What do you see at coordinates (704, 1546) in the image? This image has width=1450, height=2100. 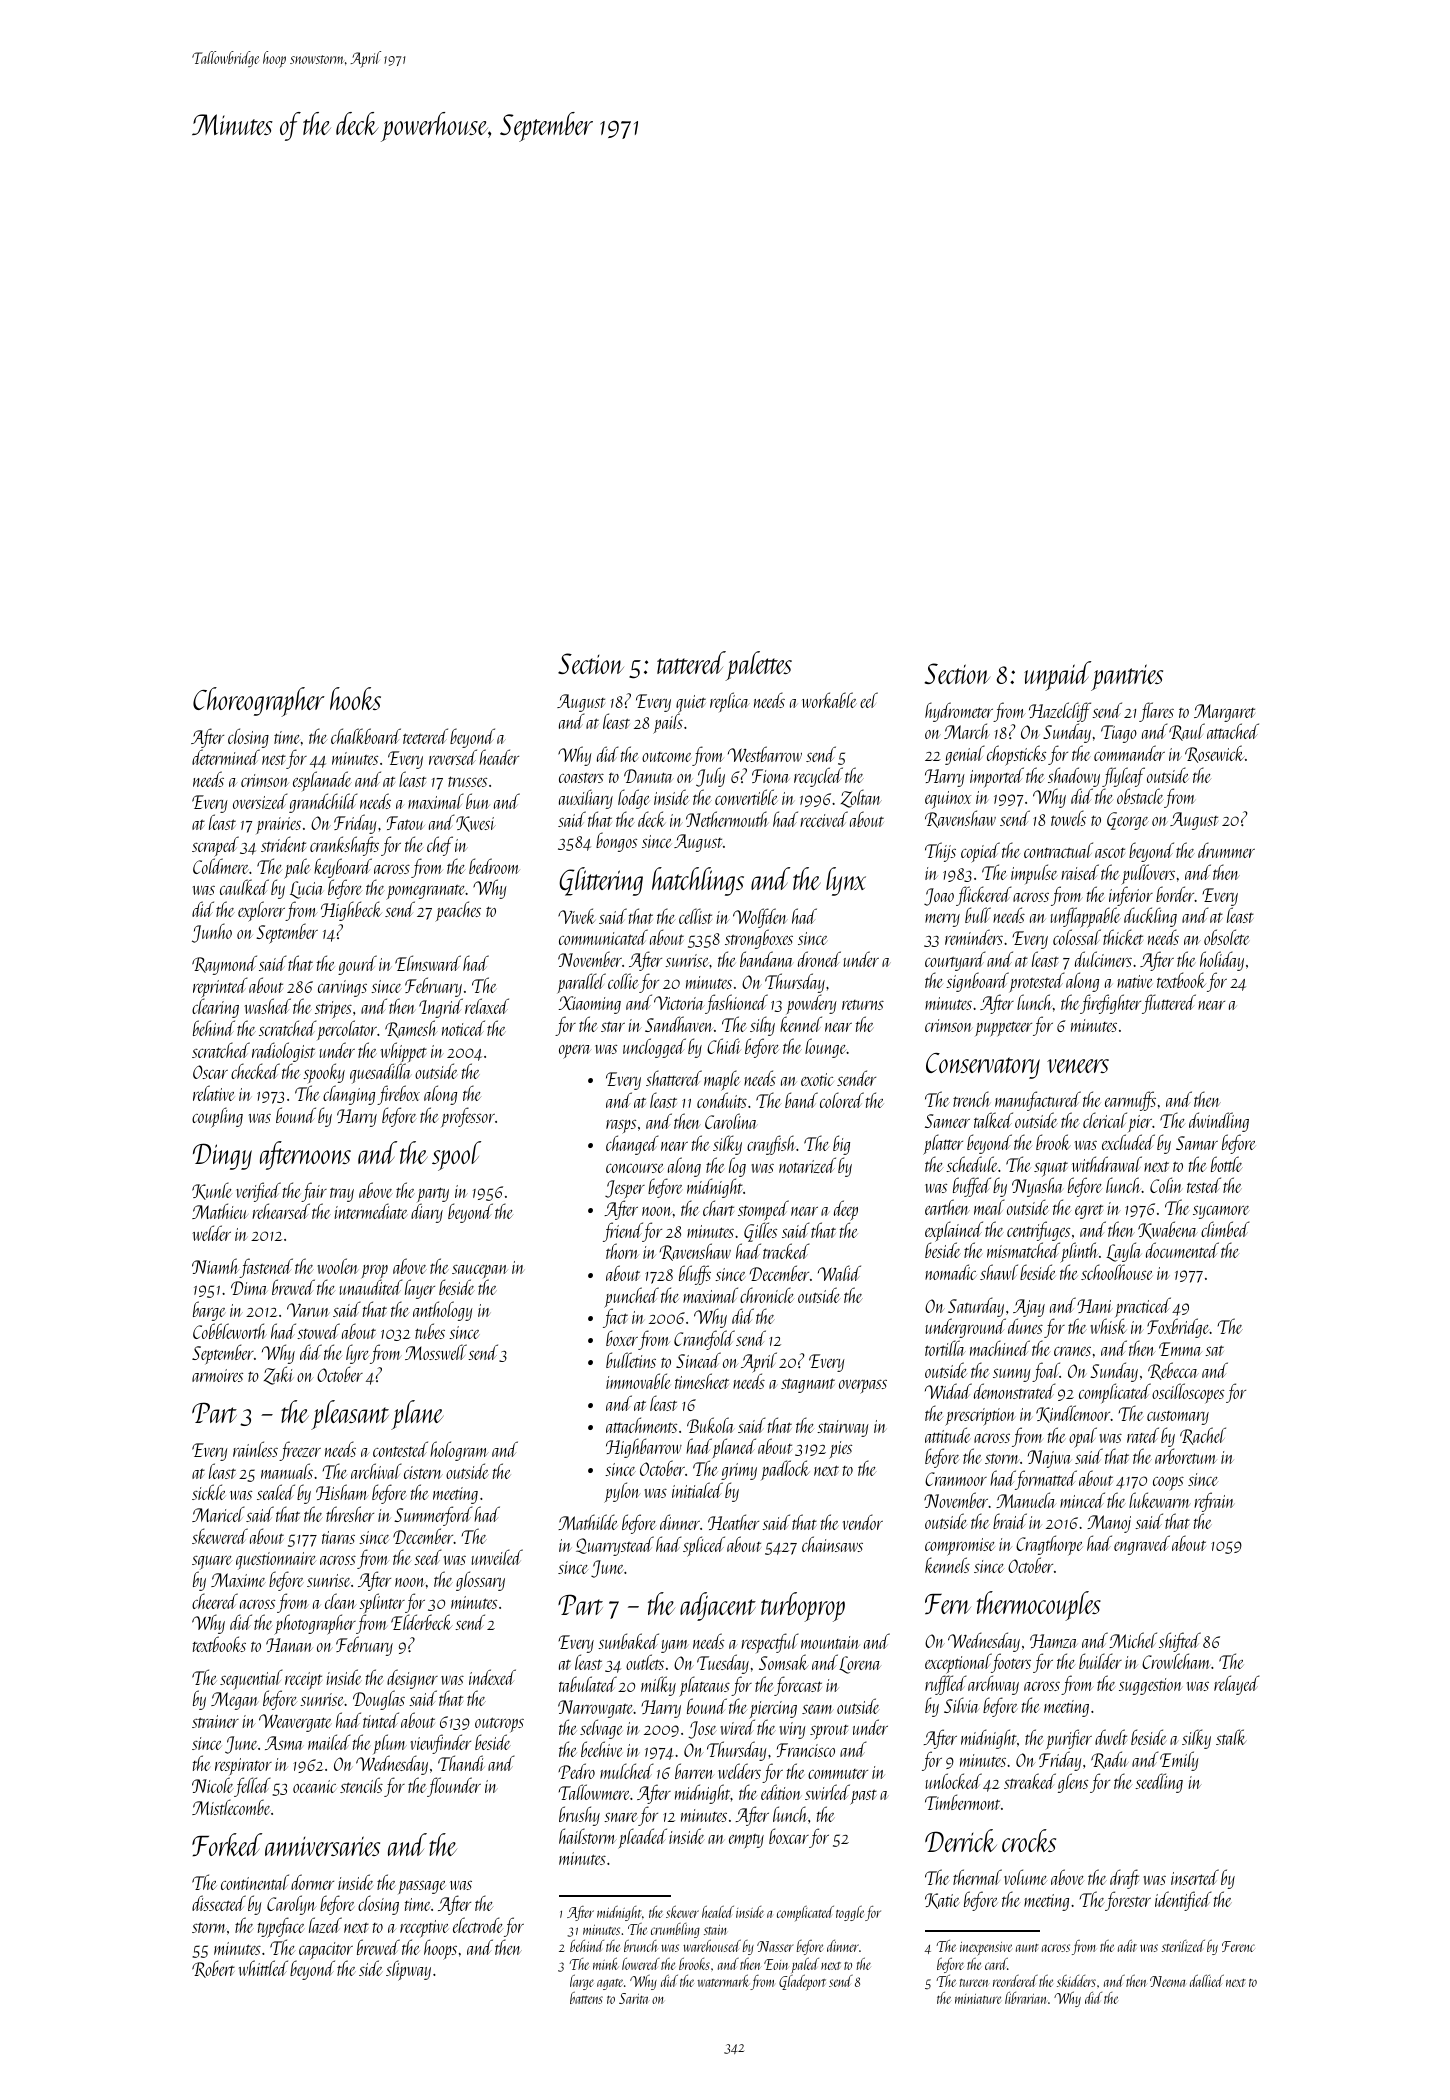 I see `spliced` at bounding box center [704, 1546].
